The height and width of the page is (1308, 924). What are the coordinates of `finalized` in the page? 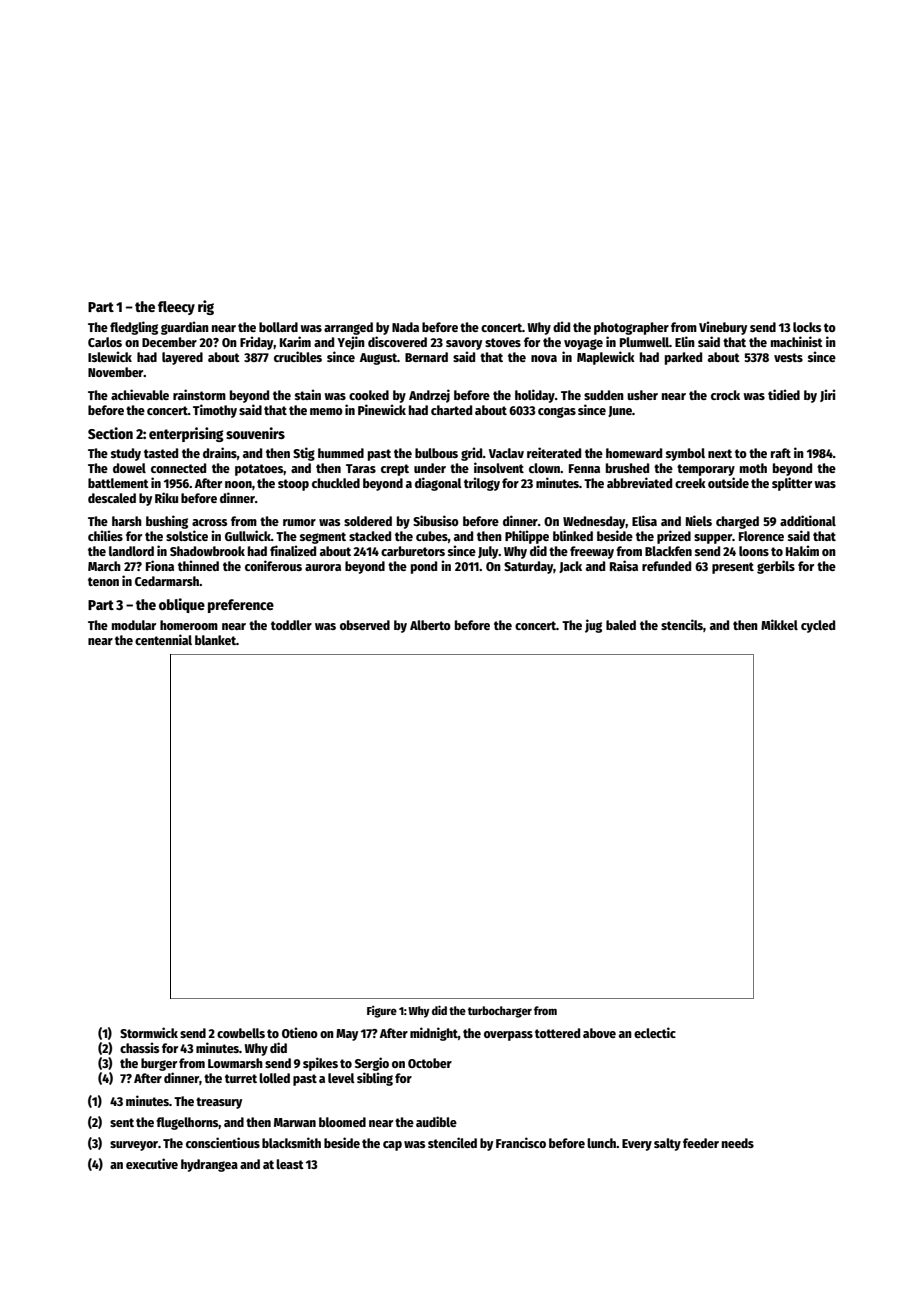 It's located at (293, 550).
